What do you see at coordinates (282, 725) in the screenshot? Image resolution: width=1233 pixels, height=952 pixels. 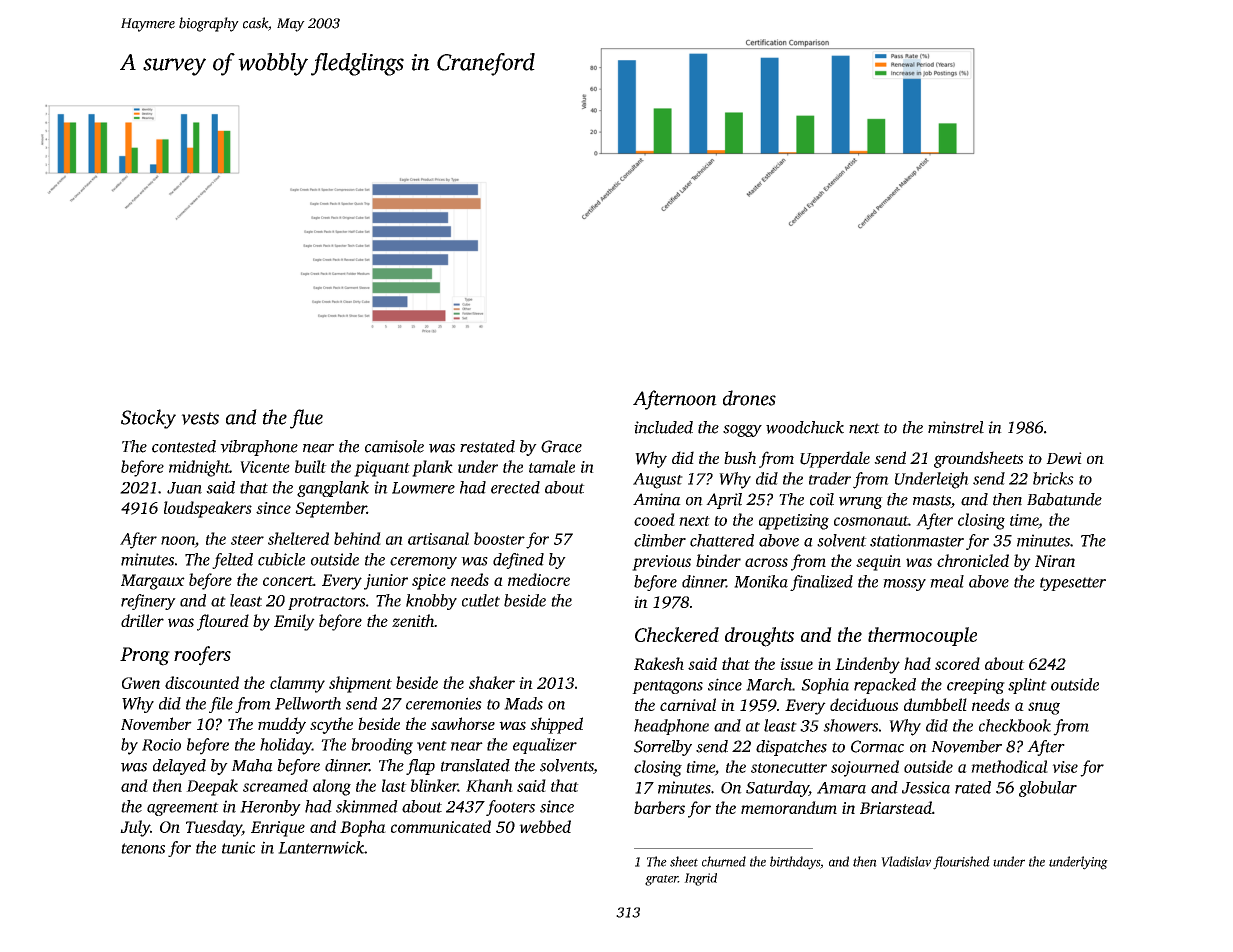 I see `muddy` at bounding box center [282, 725].
